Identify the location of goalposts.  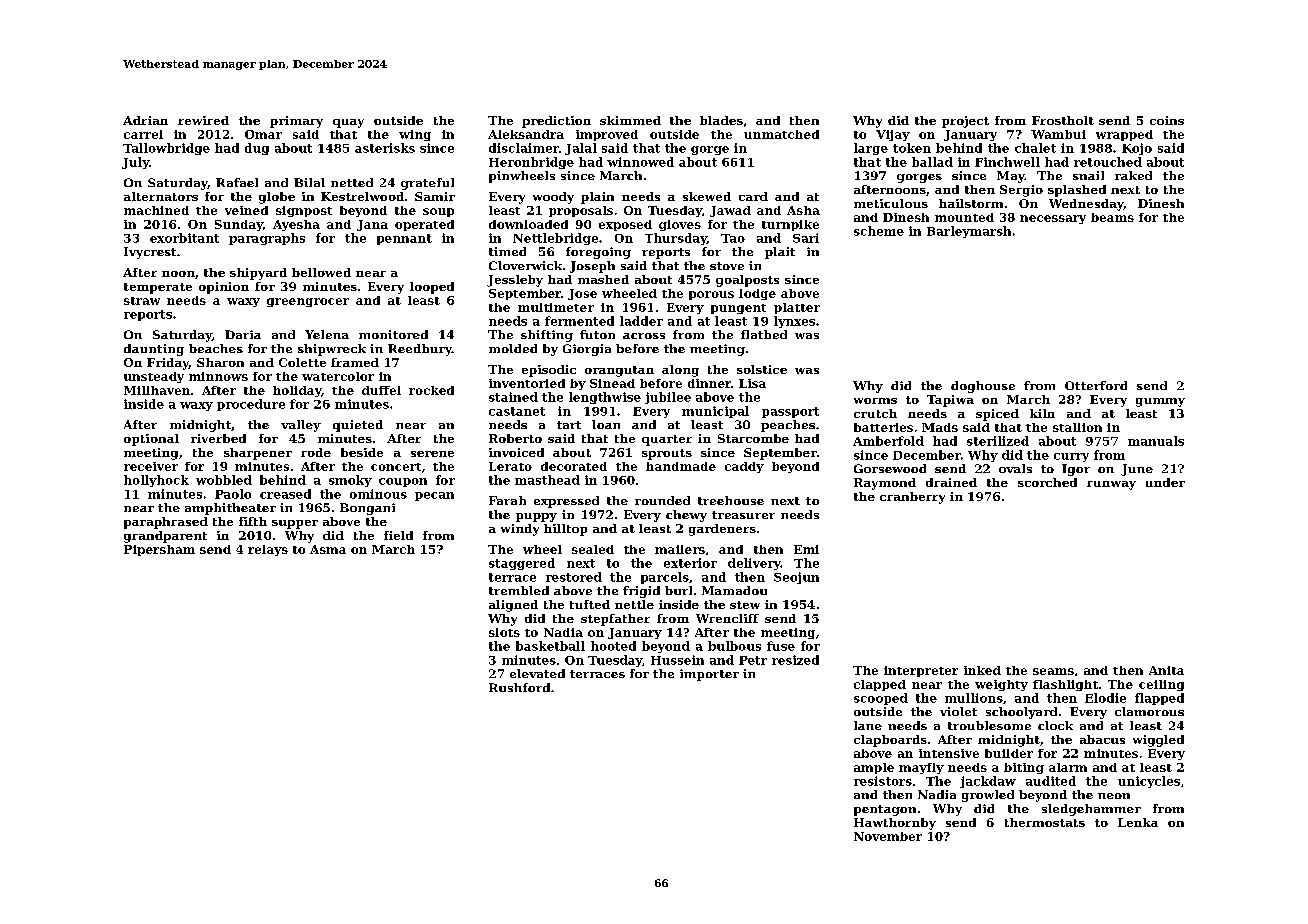
(747, 281).
